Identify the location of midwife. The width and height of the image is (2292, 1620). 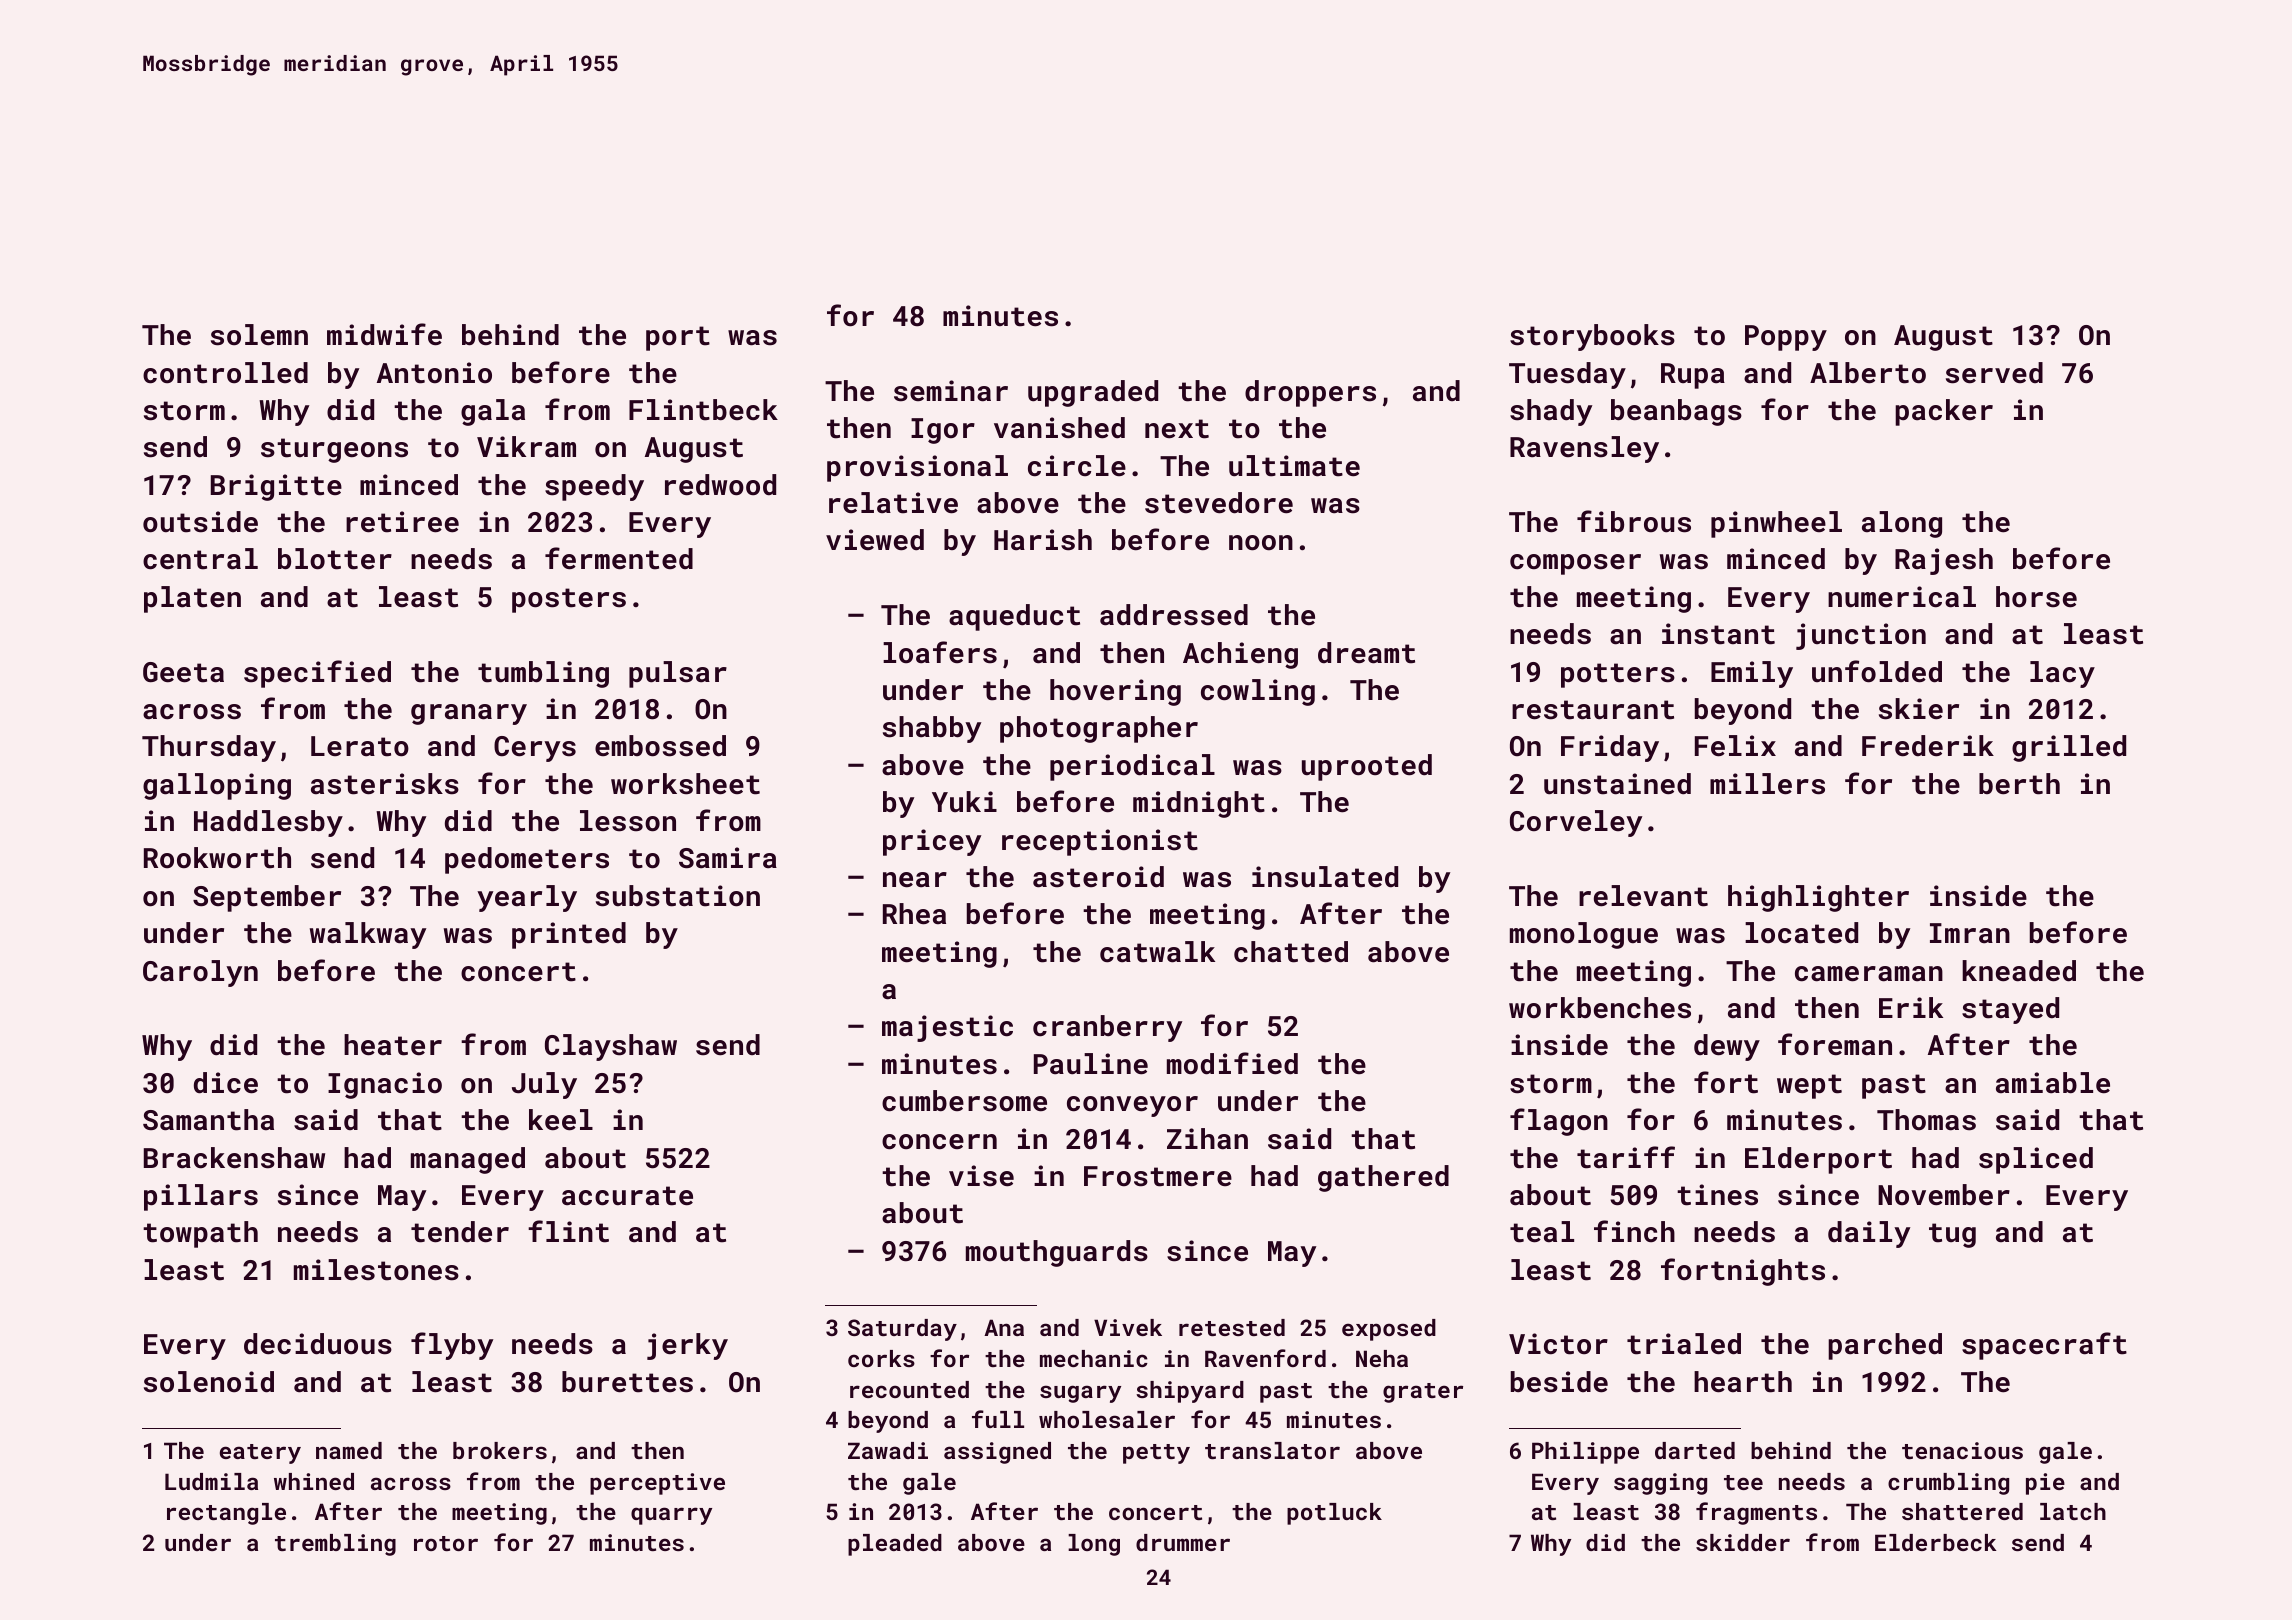
(384, 334).
